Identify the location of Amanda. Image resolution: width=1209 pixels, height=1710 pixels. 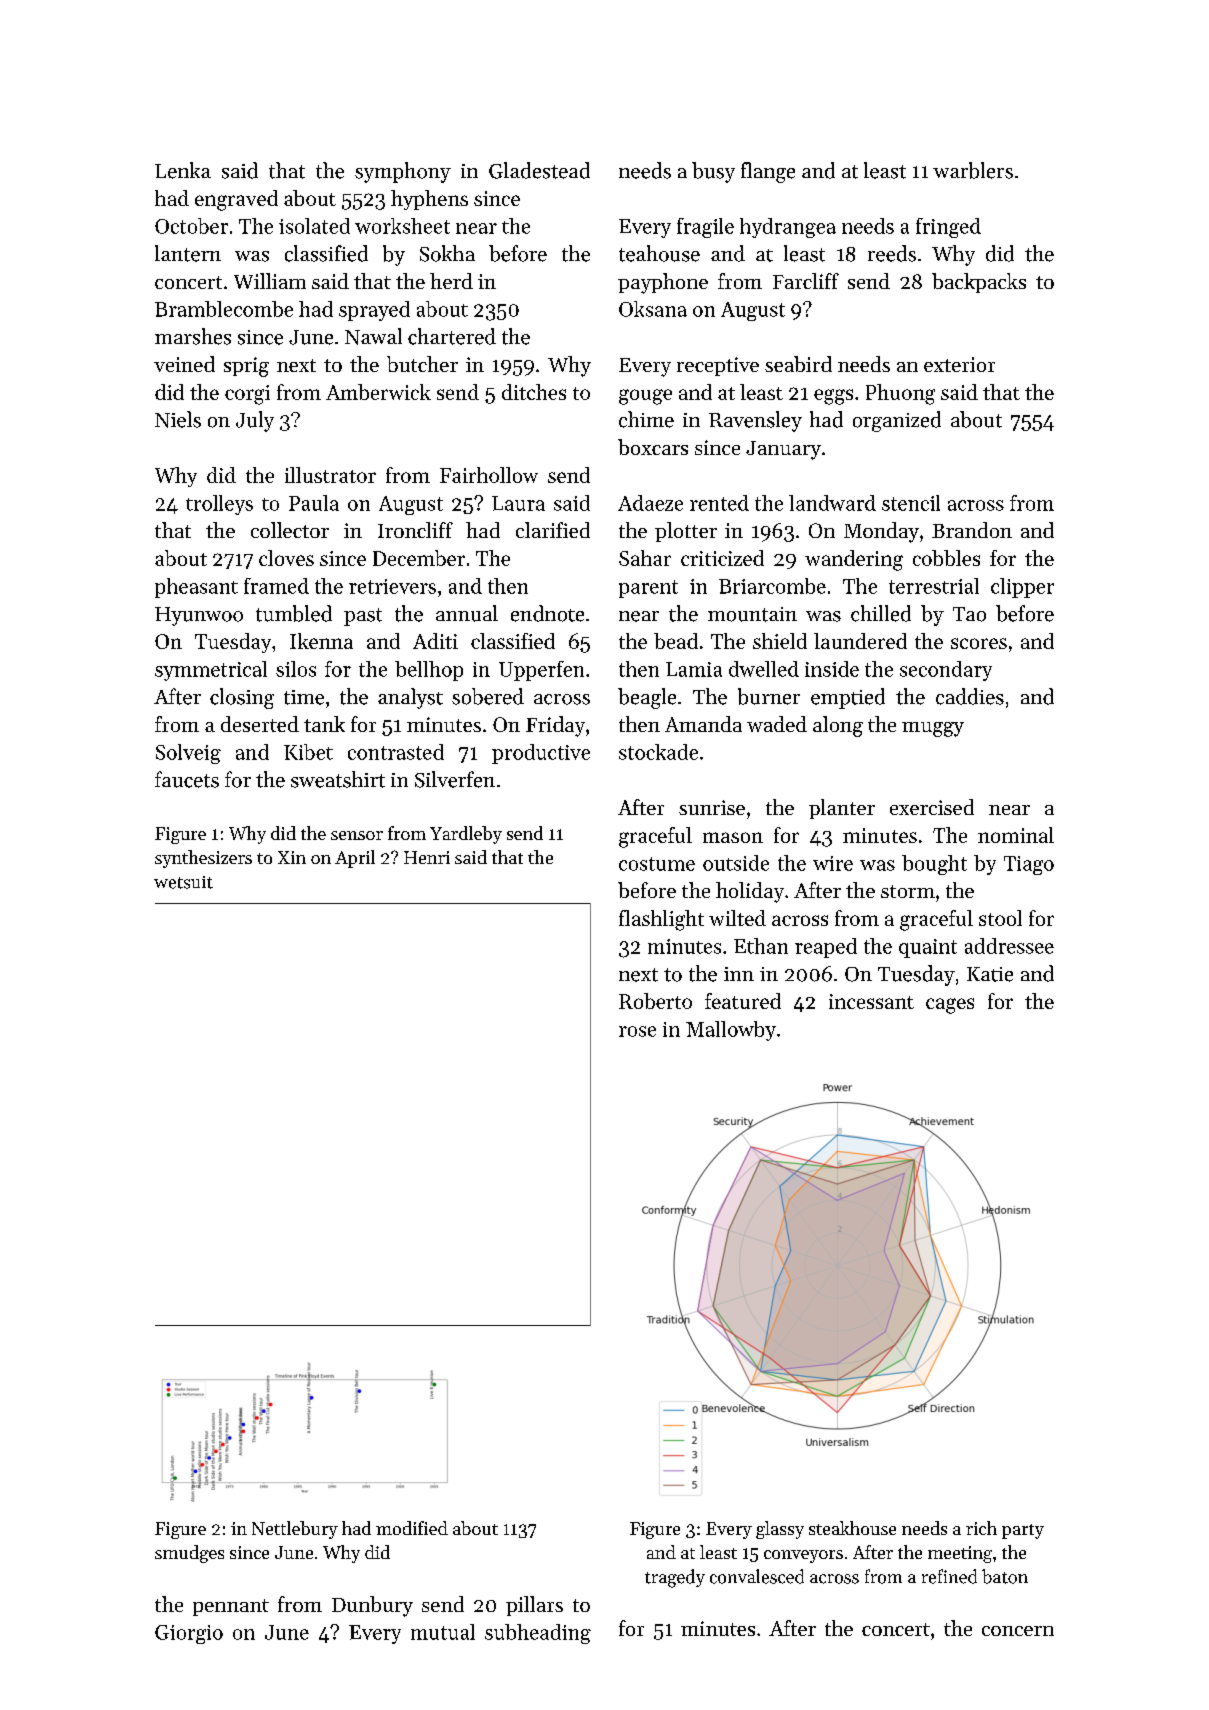
(703, 724).
